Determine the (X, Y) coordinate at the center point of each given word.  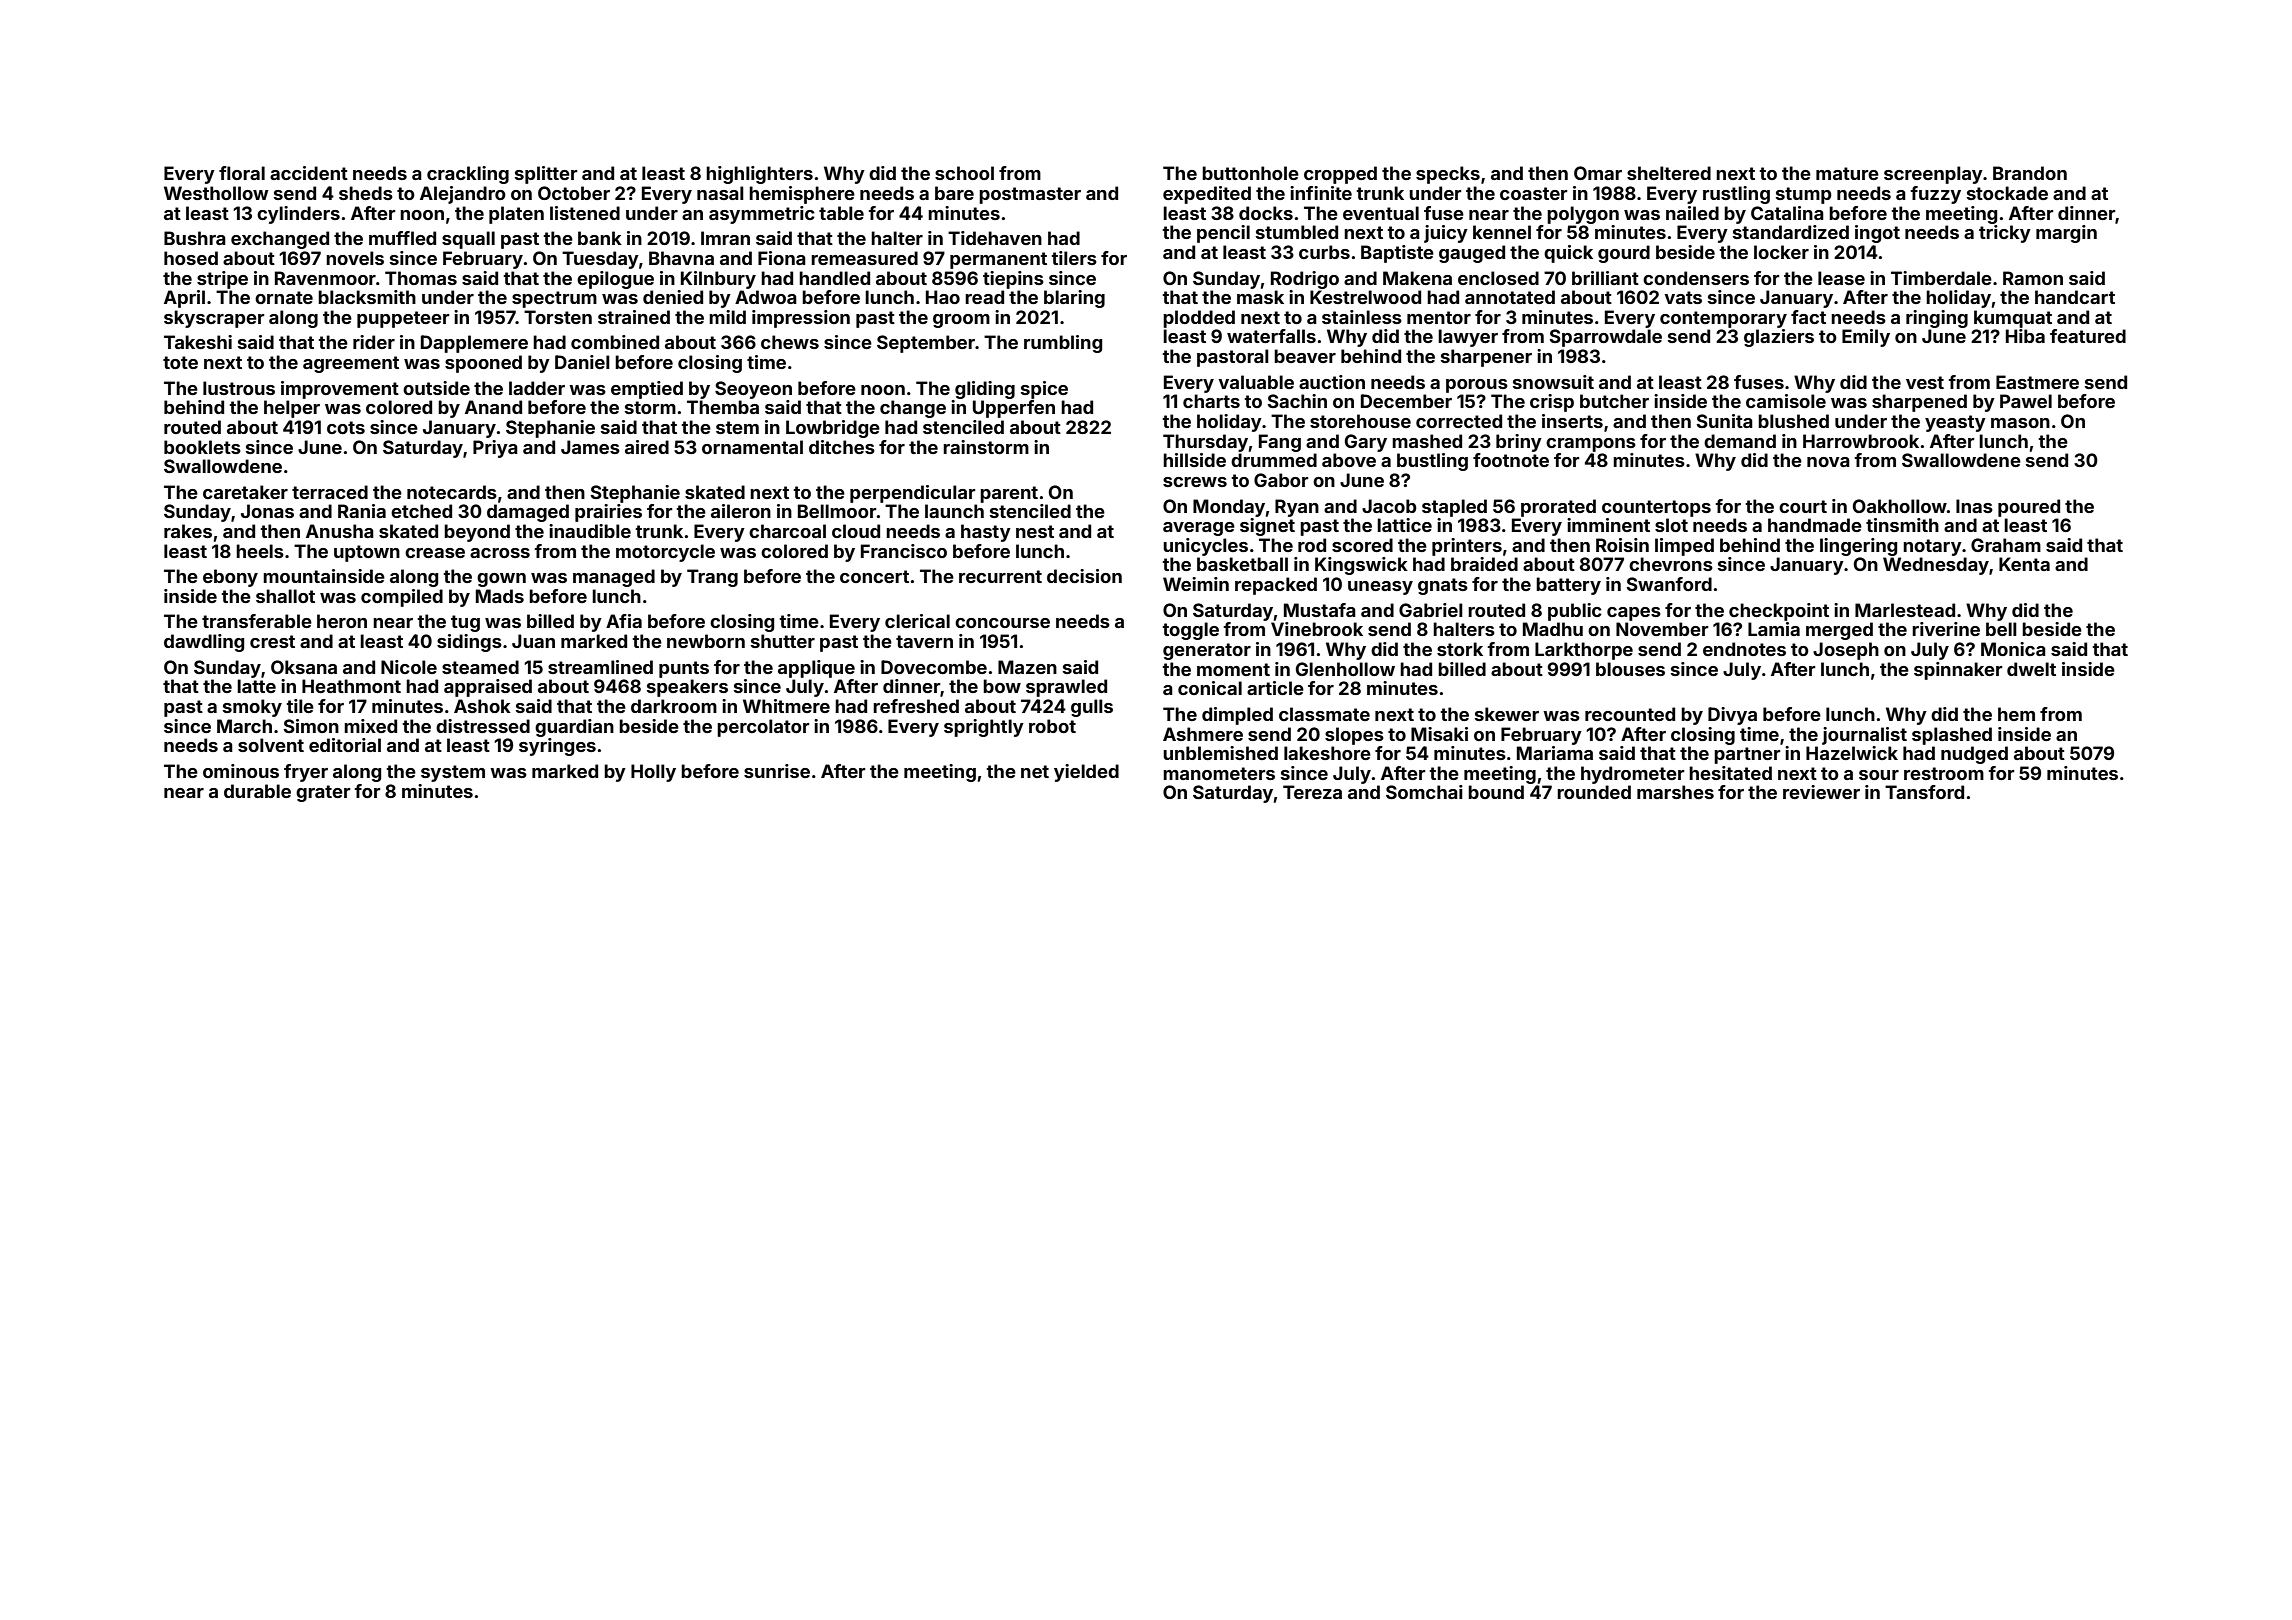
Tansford (1924, 792)
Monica (2013, 649)
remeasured (864, 258)
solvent (271, 745)
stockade (2007, 193)
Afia (624, 621)
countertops (1656, 508)
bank (600, 238)
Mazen (1027, 667)
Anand (493, 407)
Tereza (1312, 792)
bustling (1432, 462)
